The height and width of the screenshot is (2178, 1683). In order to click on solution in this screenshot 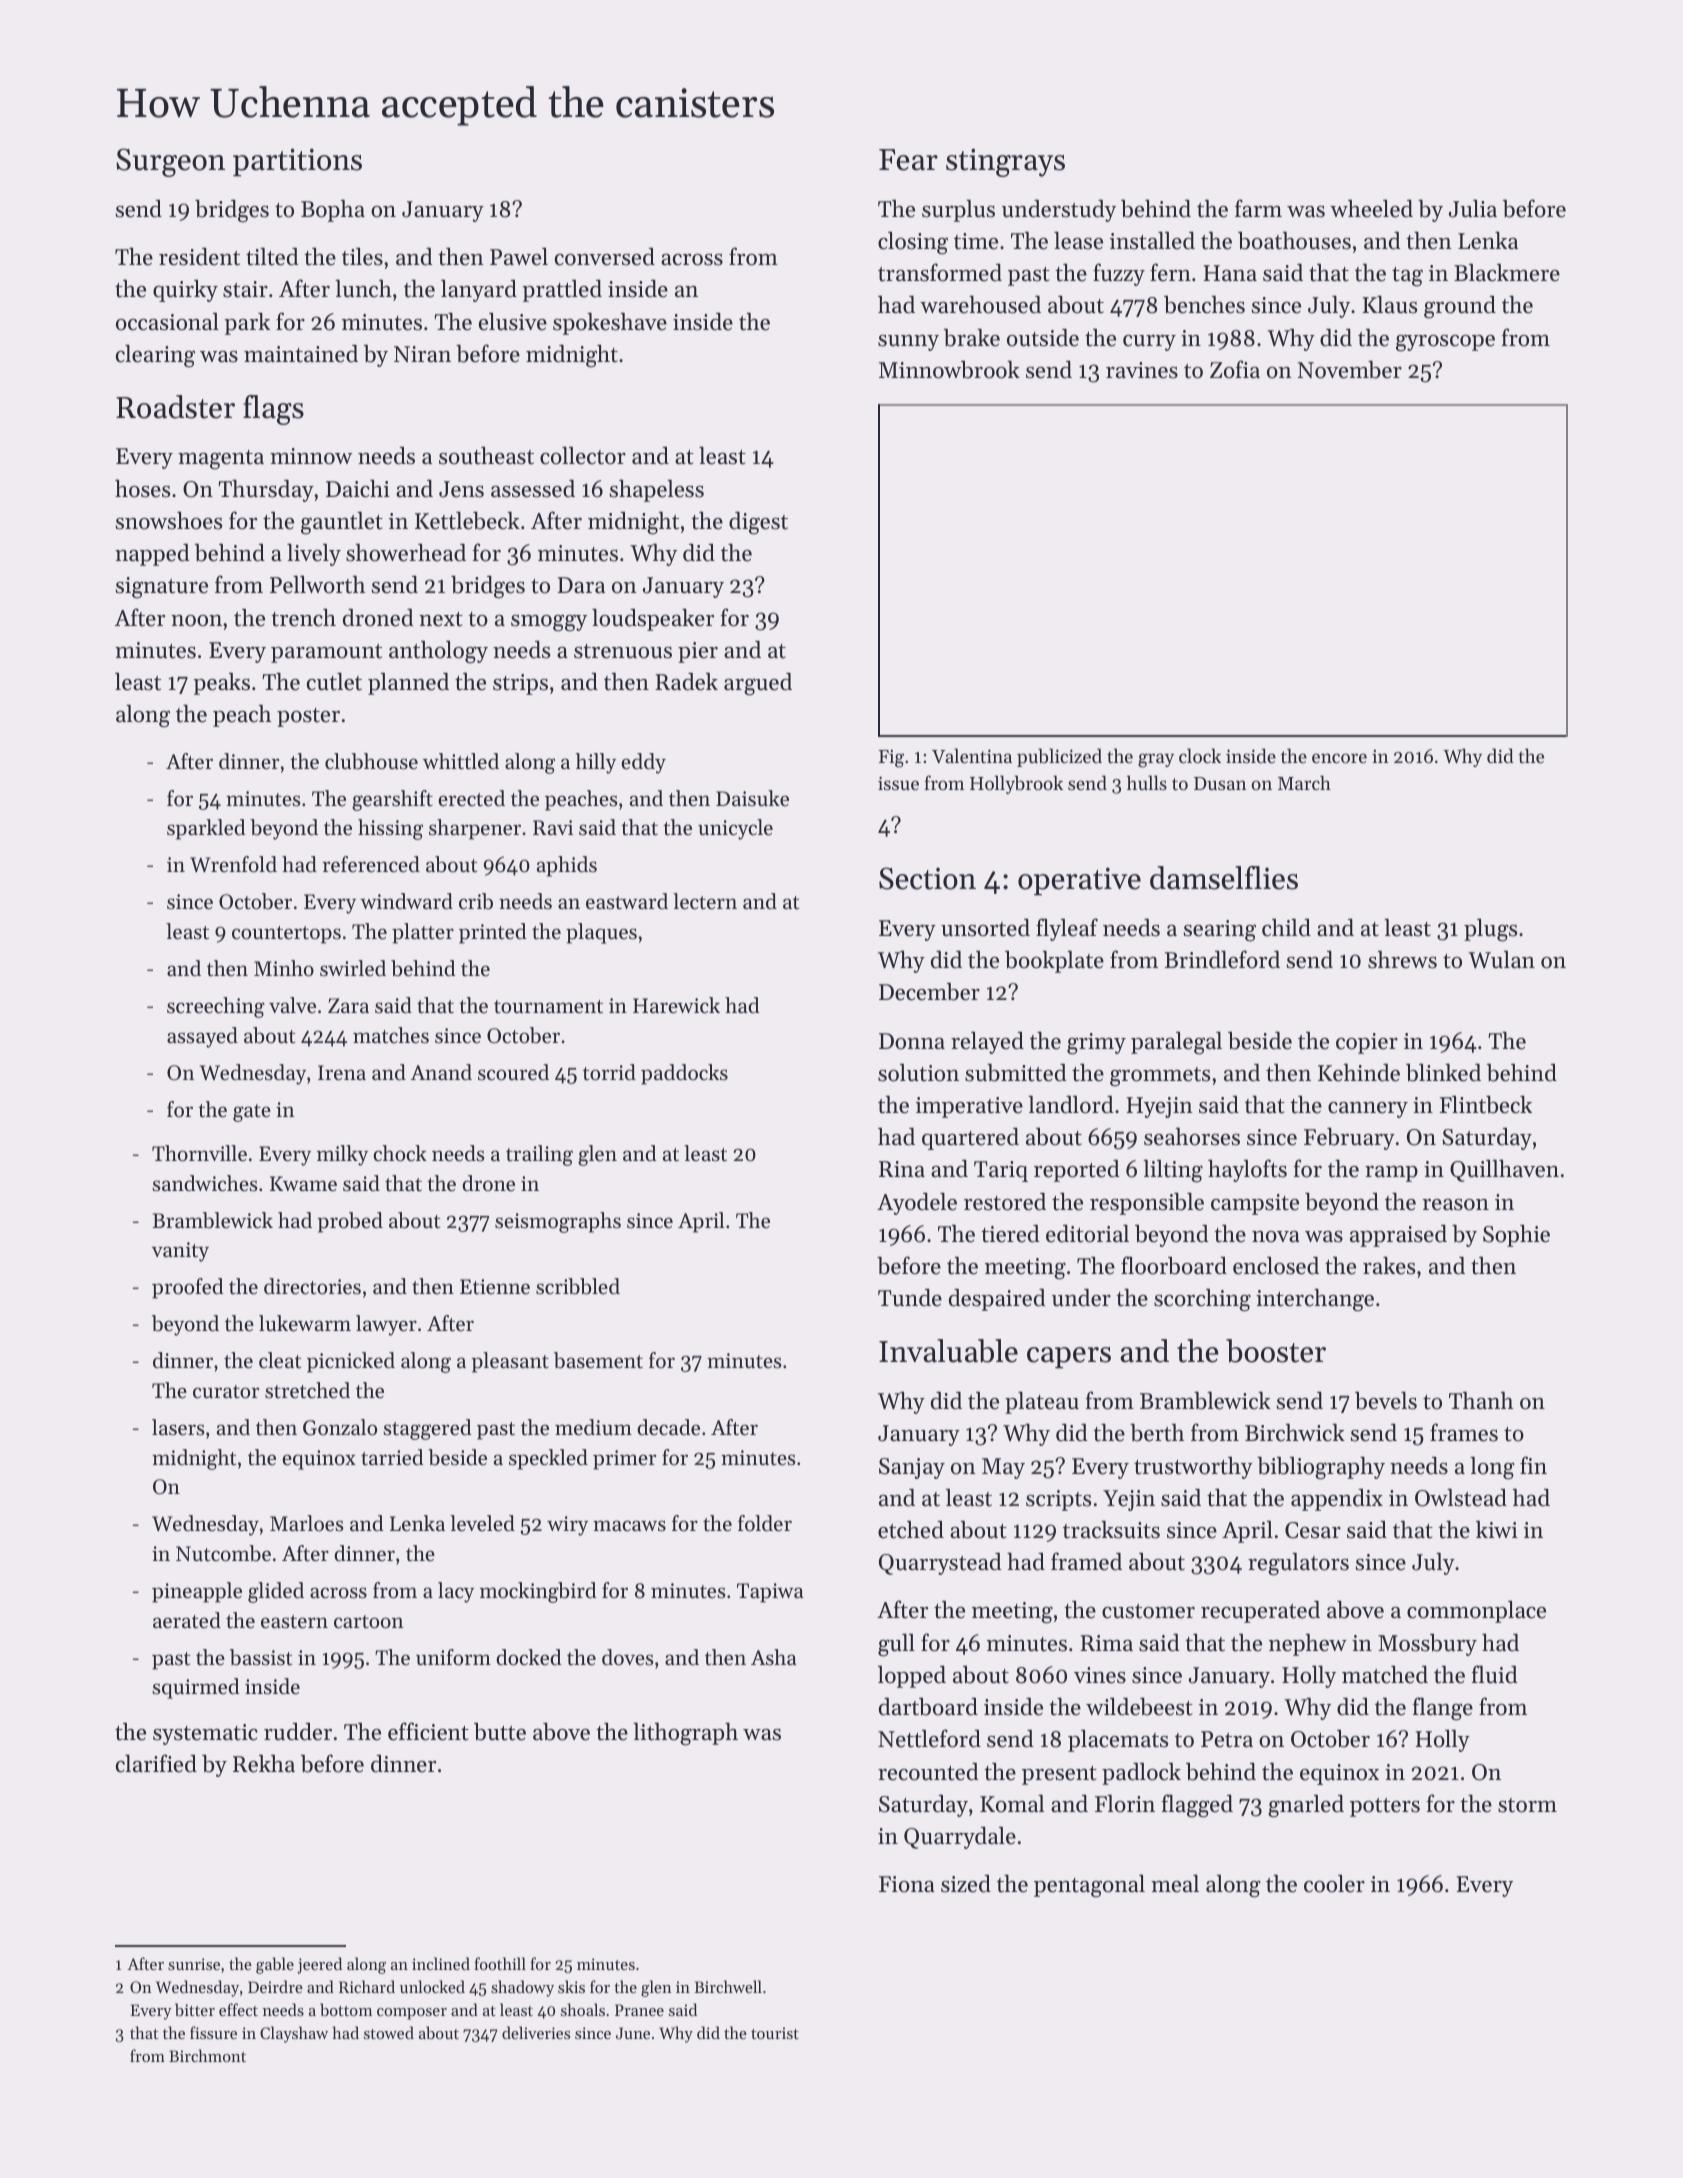, I will do `click(918, 1072)`.
